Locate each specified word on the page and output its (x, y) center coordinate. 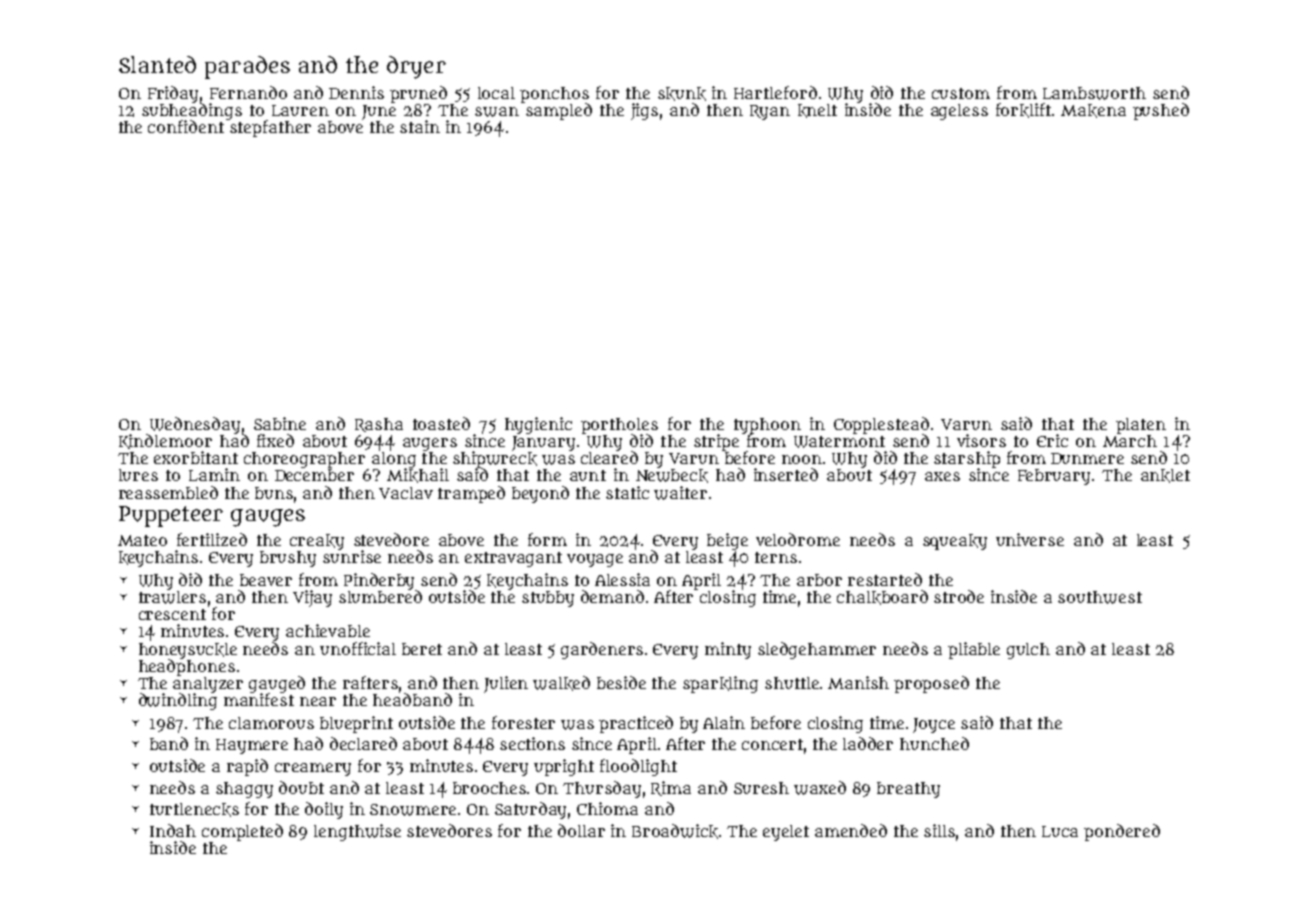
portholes (619, 426)
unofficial (358, 648)
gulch (1028, 651)
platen (1141, 426)
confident (186, 126)
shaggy (244, 790)
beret (422, 649)
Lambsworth (1094, 93)
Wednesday (195, 425)
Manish (858, 682)
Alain (724, 722)
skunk (682, 94)
